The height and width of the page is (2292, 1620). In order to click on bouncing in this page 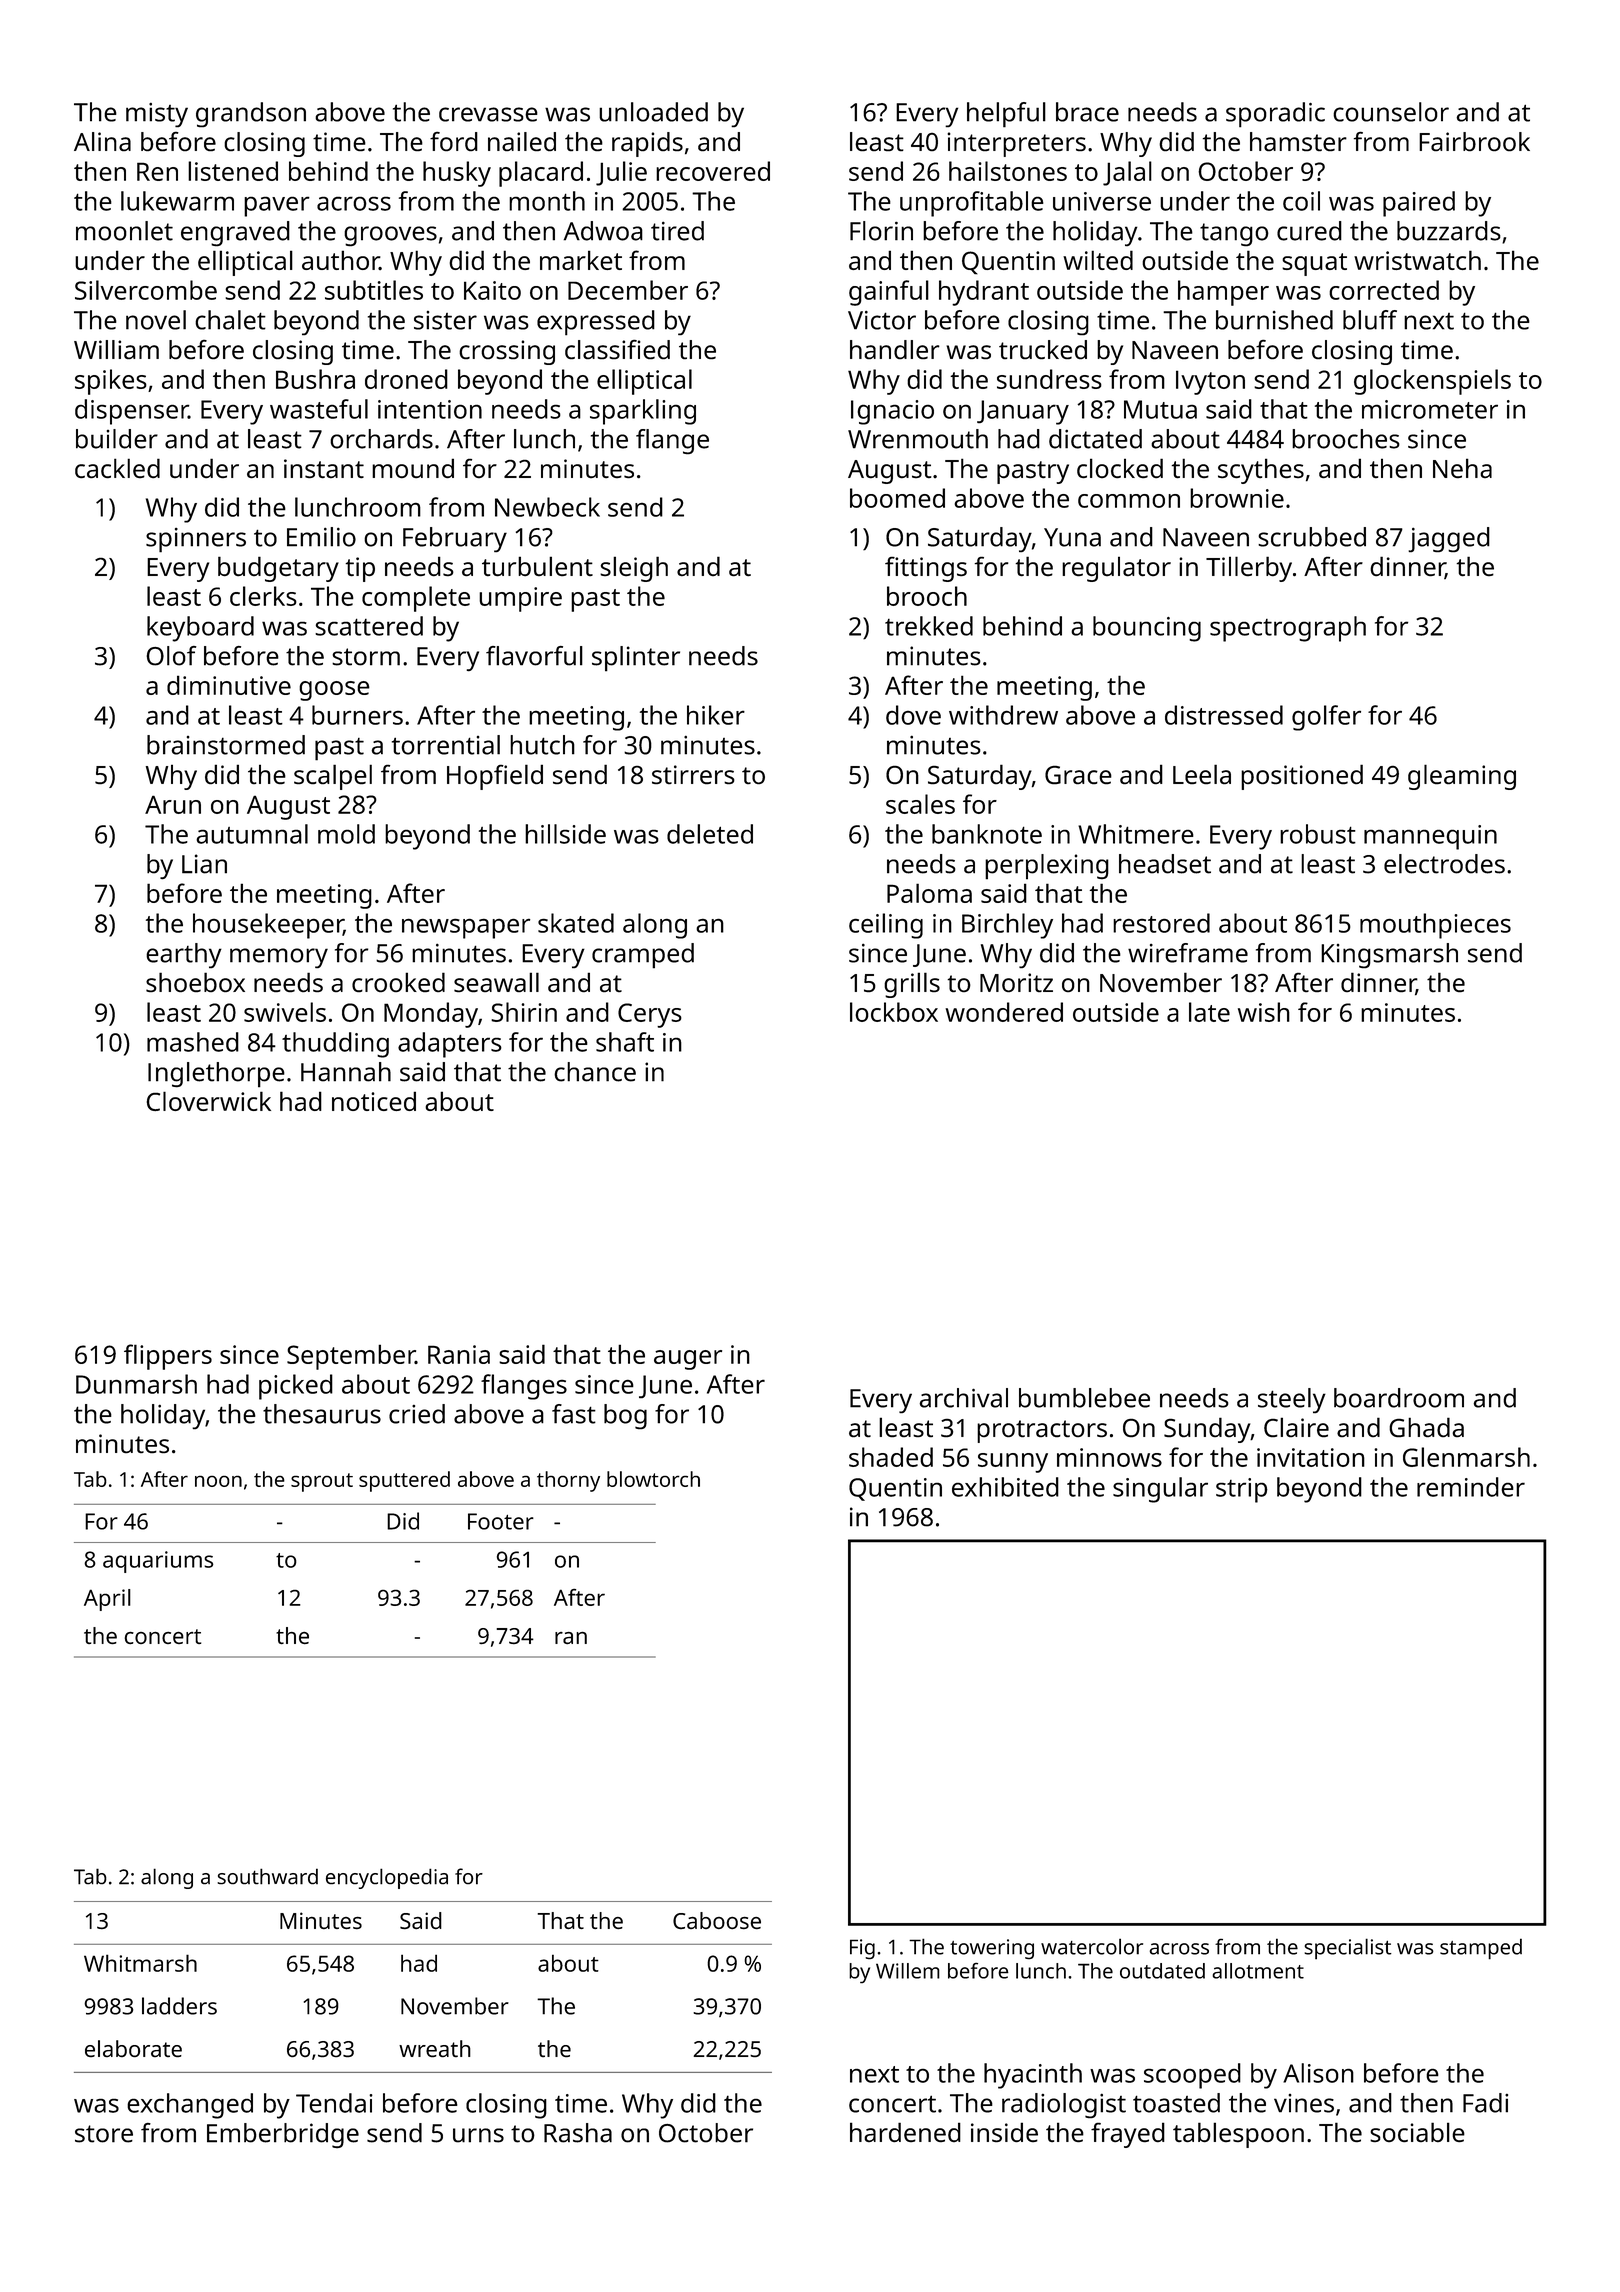, I will do `click(1147, 629)`.
